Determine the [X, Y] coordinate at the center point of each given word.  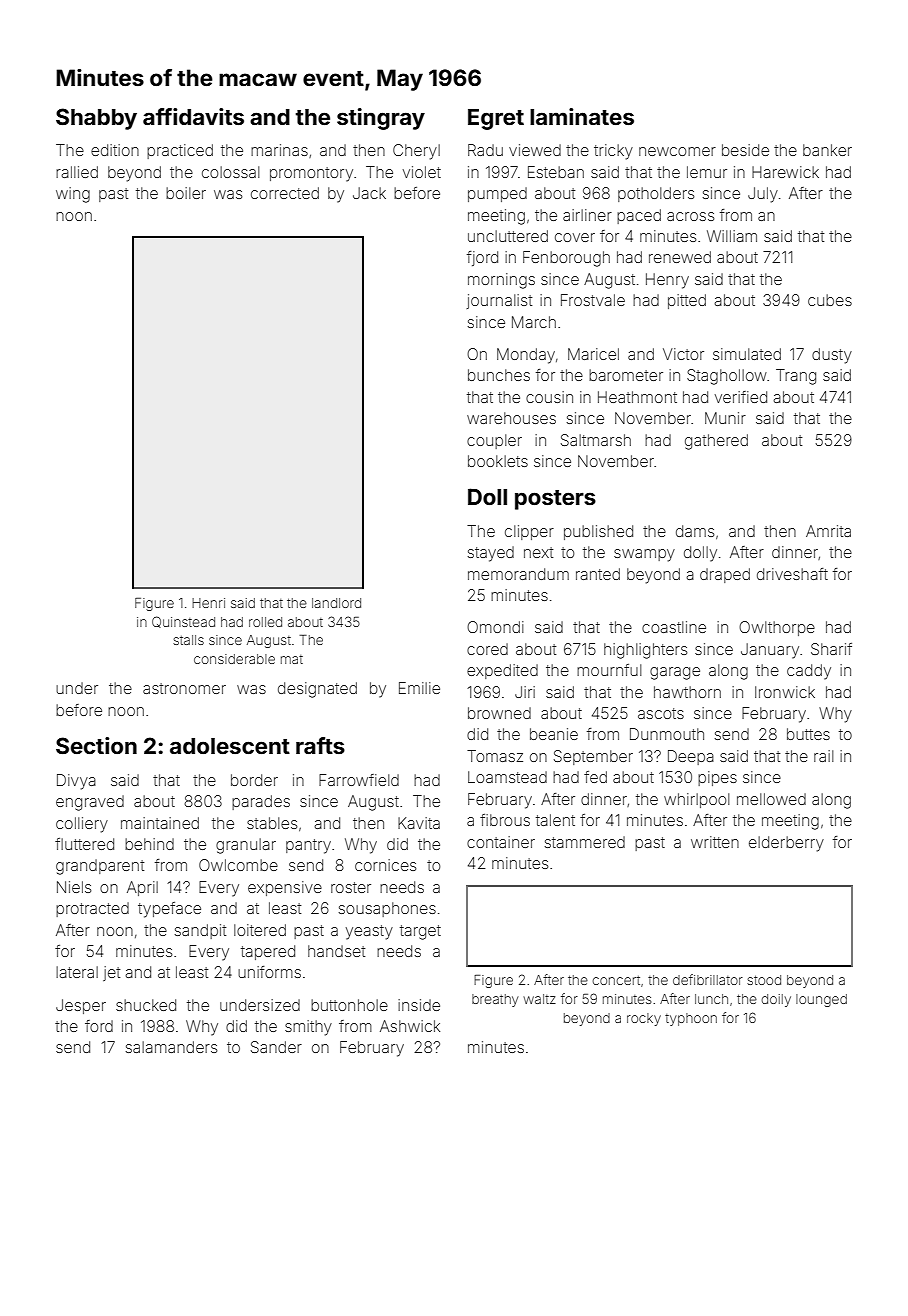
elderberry [786, 844]
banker [827, 150]
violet [422, 172]
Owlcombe [238, 865]
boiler [186, 193]
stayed [491, 554]
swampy [644, 555]
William [732, 236]
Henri [208, 603]
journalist [499, 301]
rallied [77, 172]
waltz [540, 999]
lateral [77, 972]
